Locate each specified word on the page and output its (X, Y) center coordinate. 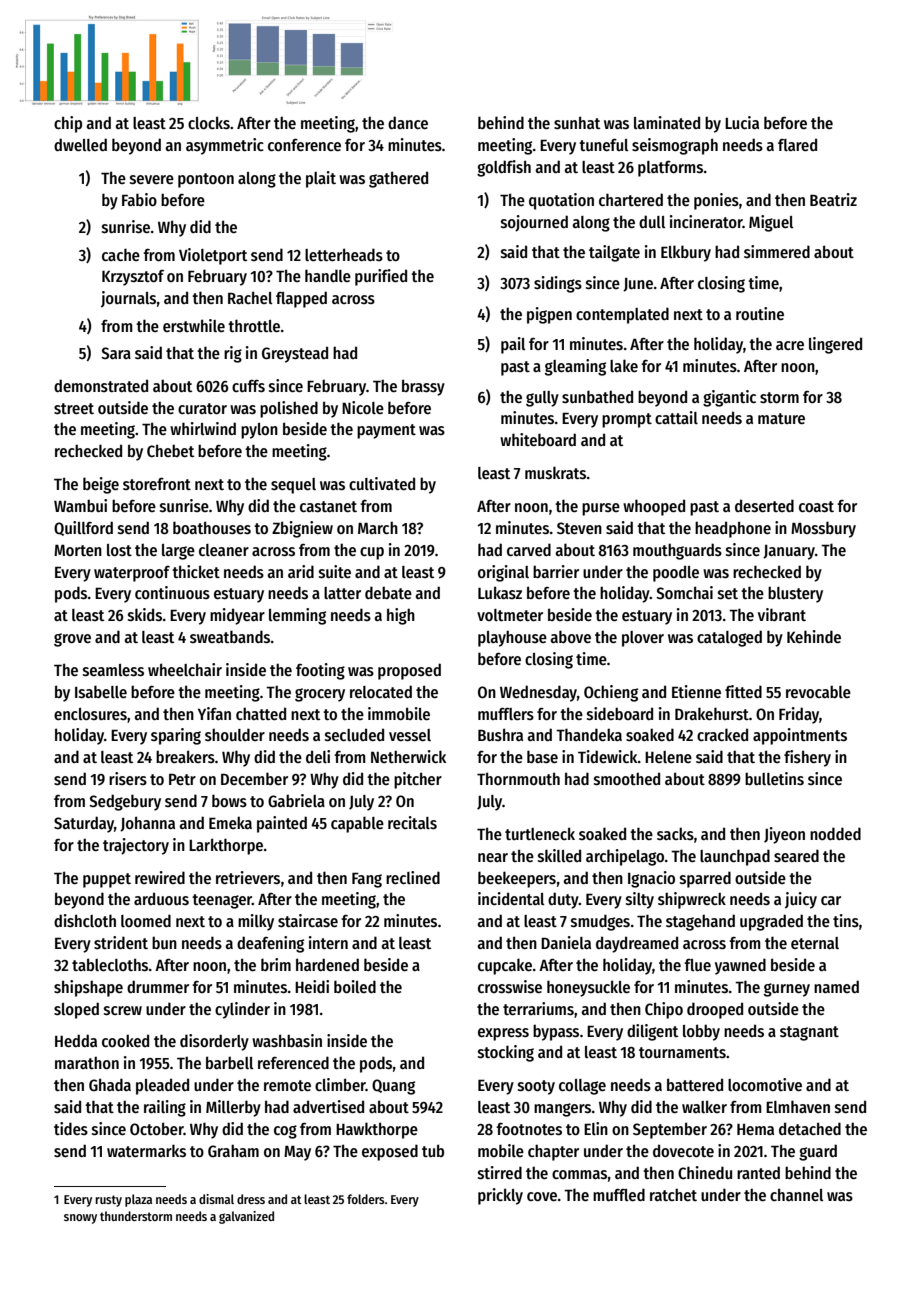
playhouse (512, 639)
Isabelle (101, 691)
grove (72, 640)
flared (797, 144)
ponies (716, 201)
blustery (795, 594)
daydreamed (637, 944)
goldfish (504, 168)
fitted (743, 691)
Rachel (250, 297)
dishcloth (85, 921)
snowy (80, 1219)
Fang (367, 880)
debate (388, 592)
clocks (209, 123)
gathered (398, 179)
